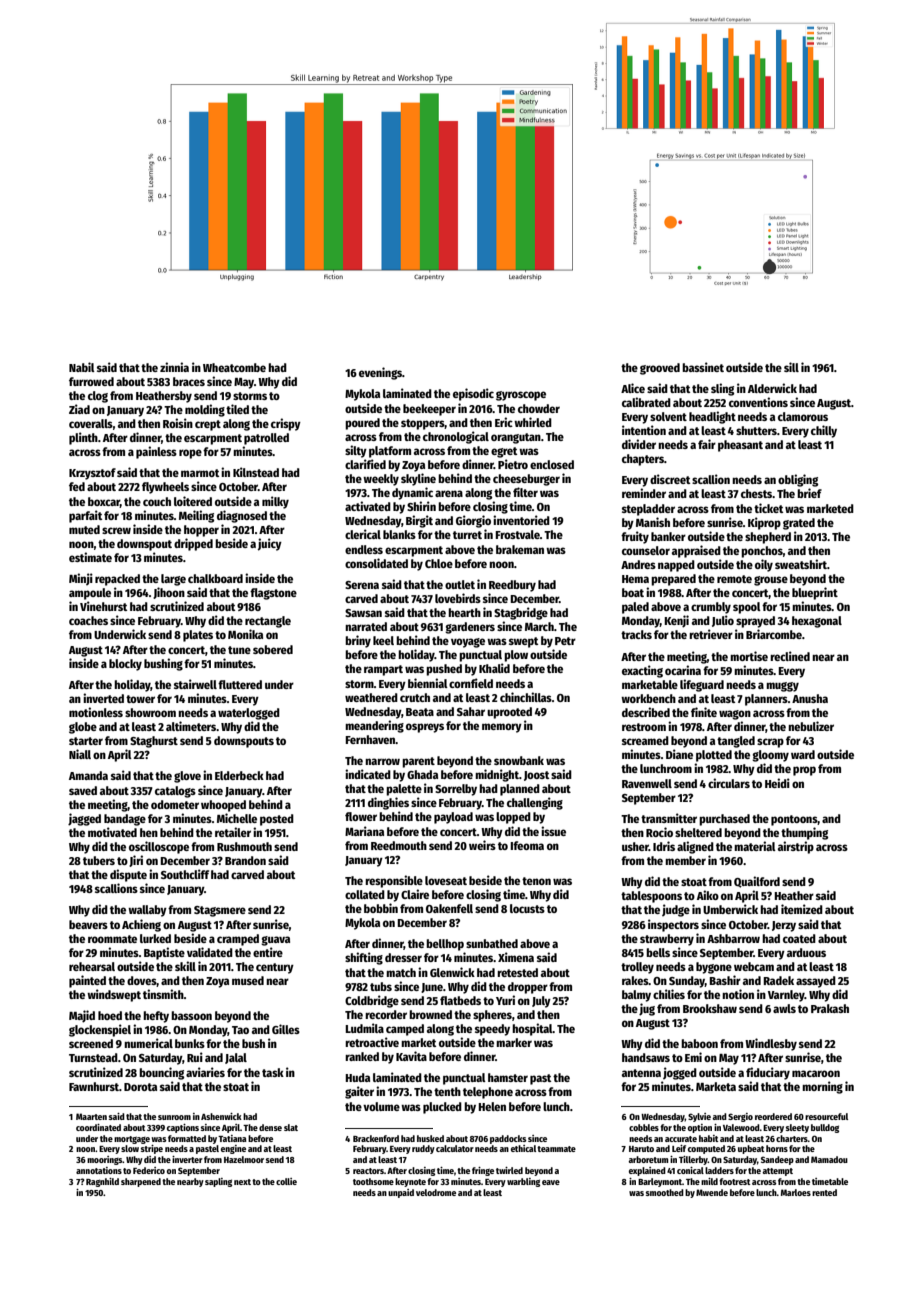 The image size is (924, 1308). I want to click on warbling, so click(523, 1182).
